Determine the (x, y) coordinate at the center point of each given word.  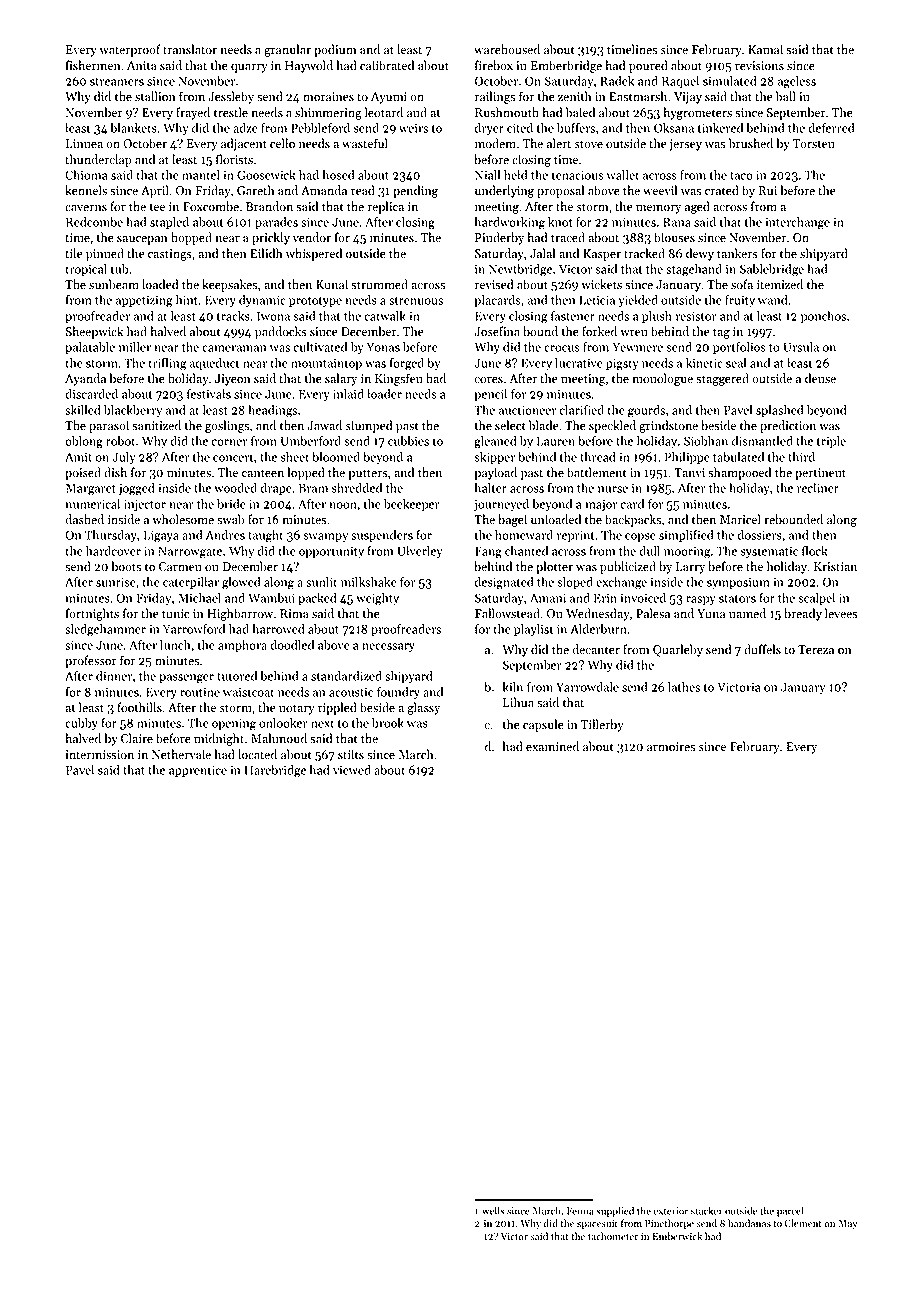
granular (287, 50)
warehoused (507, 49)
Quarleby (678, 650)
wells (493, 1210)
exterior (671, 1211)
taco (741, 176)
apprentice (198, 771)
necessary (388, 647)
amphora (242, 646)
